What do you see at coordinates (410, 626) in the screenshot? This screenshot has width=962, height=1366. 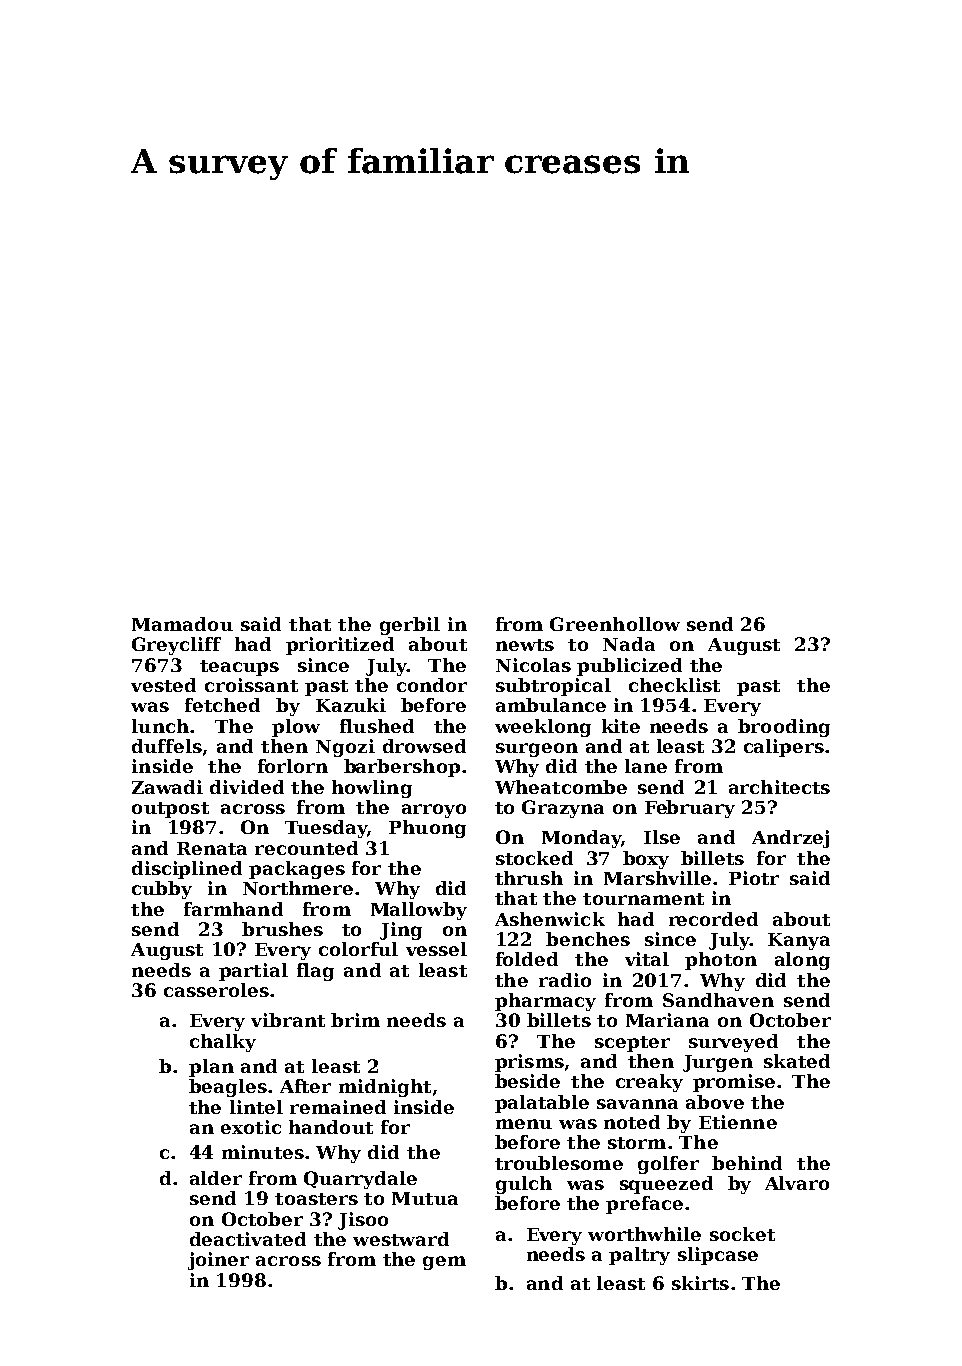 I see `gerbil` at bounding box center [410, 626].
